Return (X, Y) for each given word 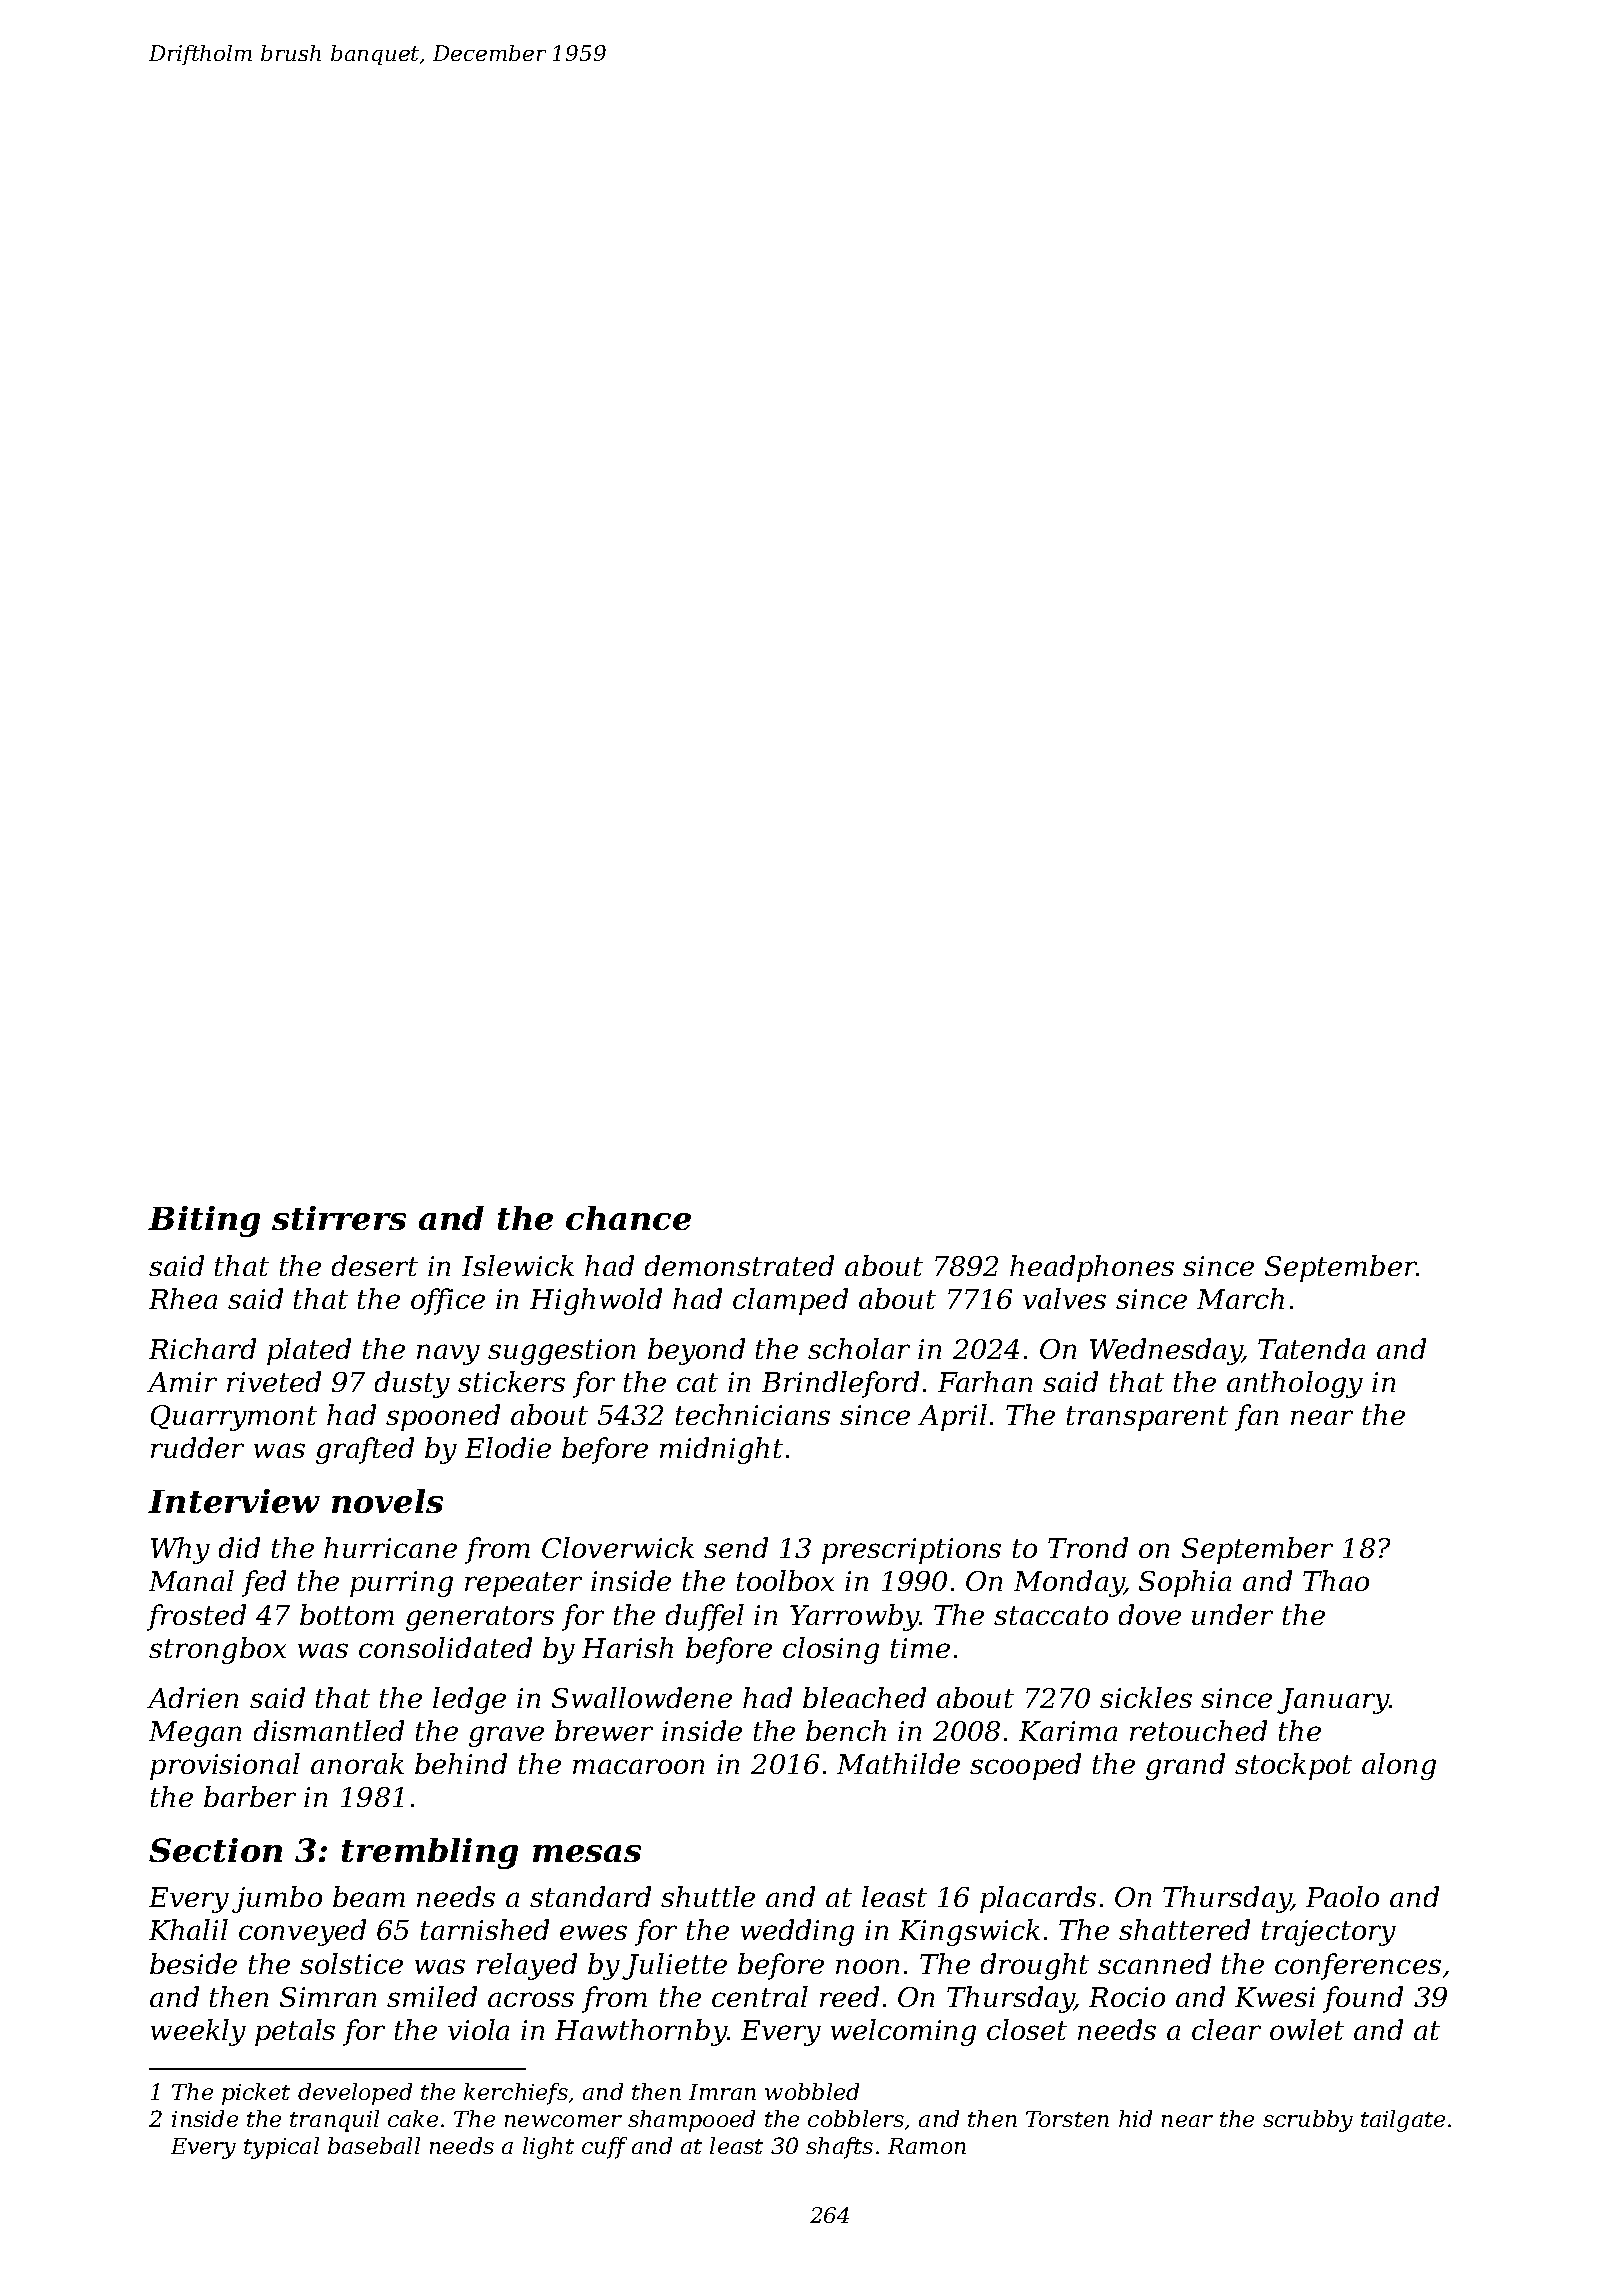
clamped (790, 1301)
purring (401, 1584)
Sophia (1185, 1583)
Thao (1336, 1580)
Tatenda (1311, 1348)
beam (369, 1896)
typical (281, 2148)
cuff (604, 2148)
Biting (204, 1221)
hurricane (390, 1547)
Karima (1068, 1731)
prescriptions (911, 1551)
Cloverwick (618, 1547)
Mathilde (898, 1763)
